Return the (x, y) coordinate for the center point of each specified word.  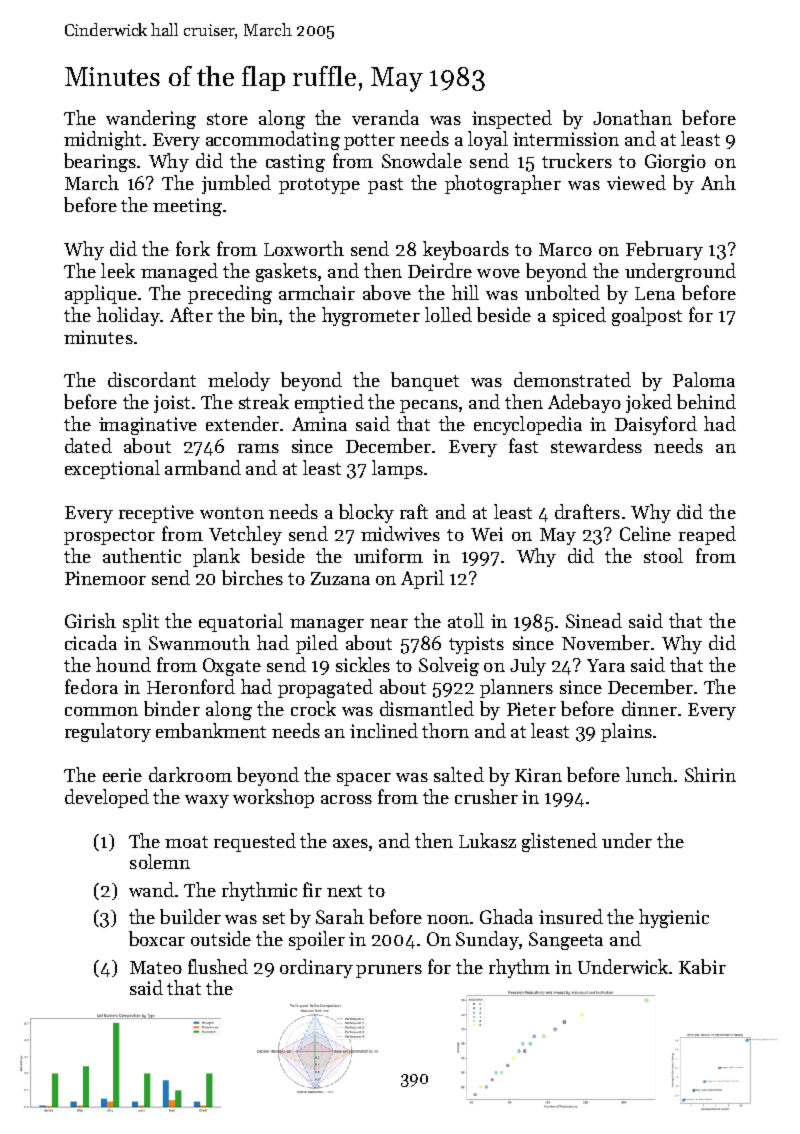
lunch (649, 774)
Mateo (156, 967)
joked (649, 403)
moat (186, 842)
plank (216, 557)
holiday (128, 316)
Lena (655, 293)
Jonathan (632, 117)
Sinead (594, 620)
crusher (486, 796)
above (387, 292)
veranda (385, 117)
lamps (397, 469)
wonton (232, 513)
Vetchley (245, 535)
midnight (102, 140)
